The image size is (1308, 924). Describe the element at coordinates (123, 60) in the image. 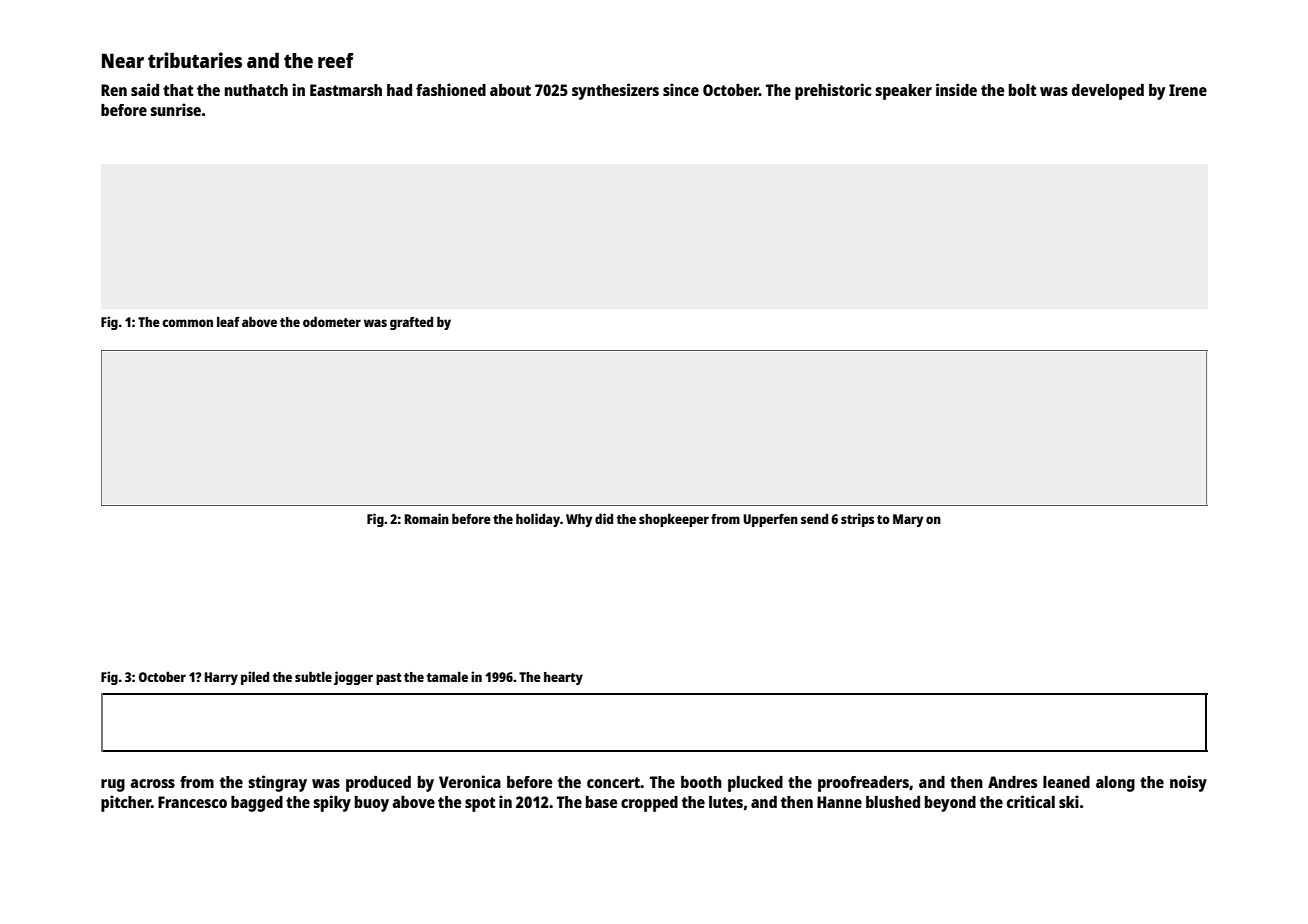

I see `Near` at that location.
